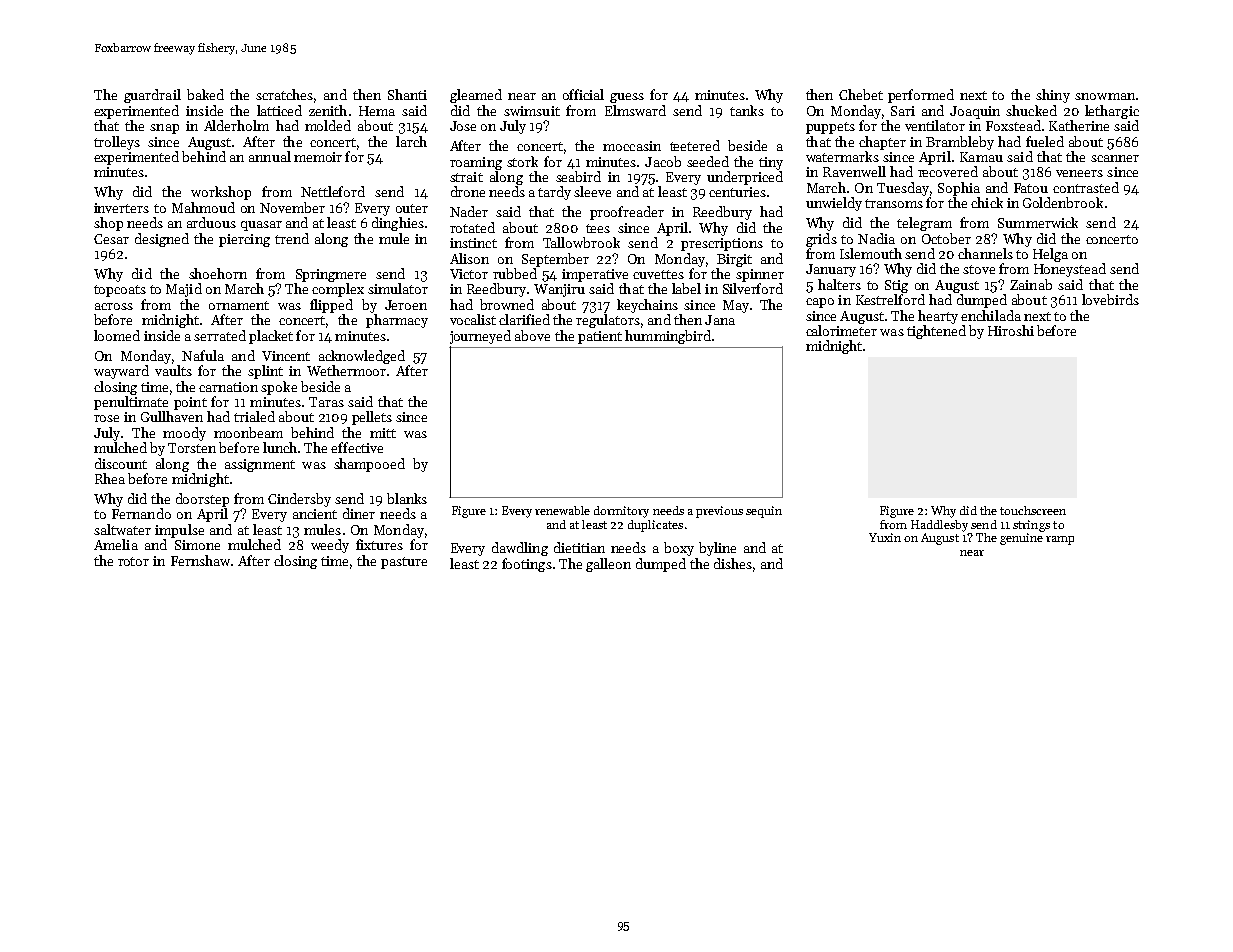 This screenshot has height=952, width=1233. I want to click on drone, so click(468, 191).
